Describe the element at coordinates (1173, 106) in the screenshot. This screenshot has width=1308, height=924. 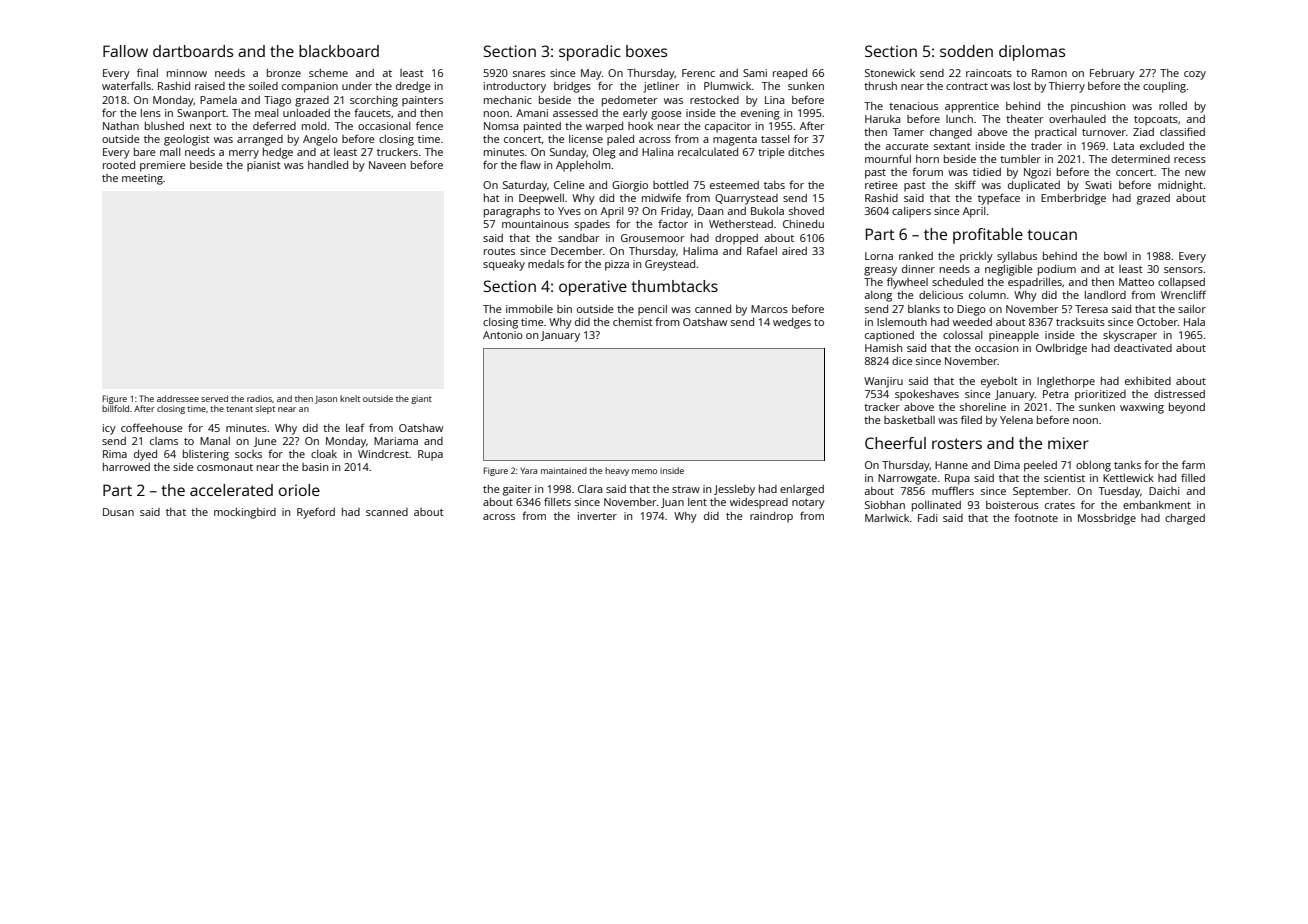
I see `rolled` at that location.
